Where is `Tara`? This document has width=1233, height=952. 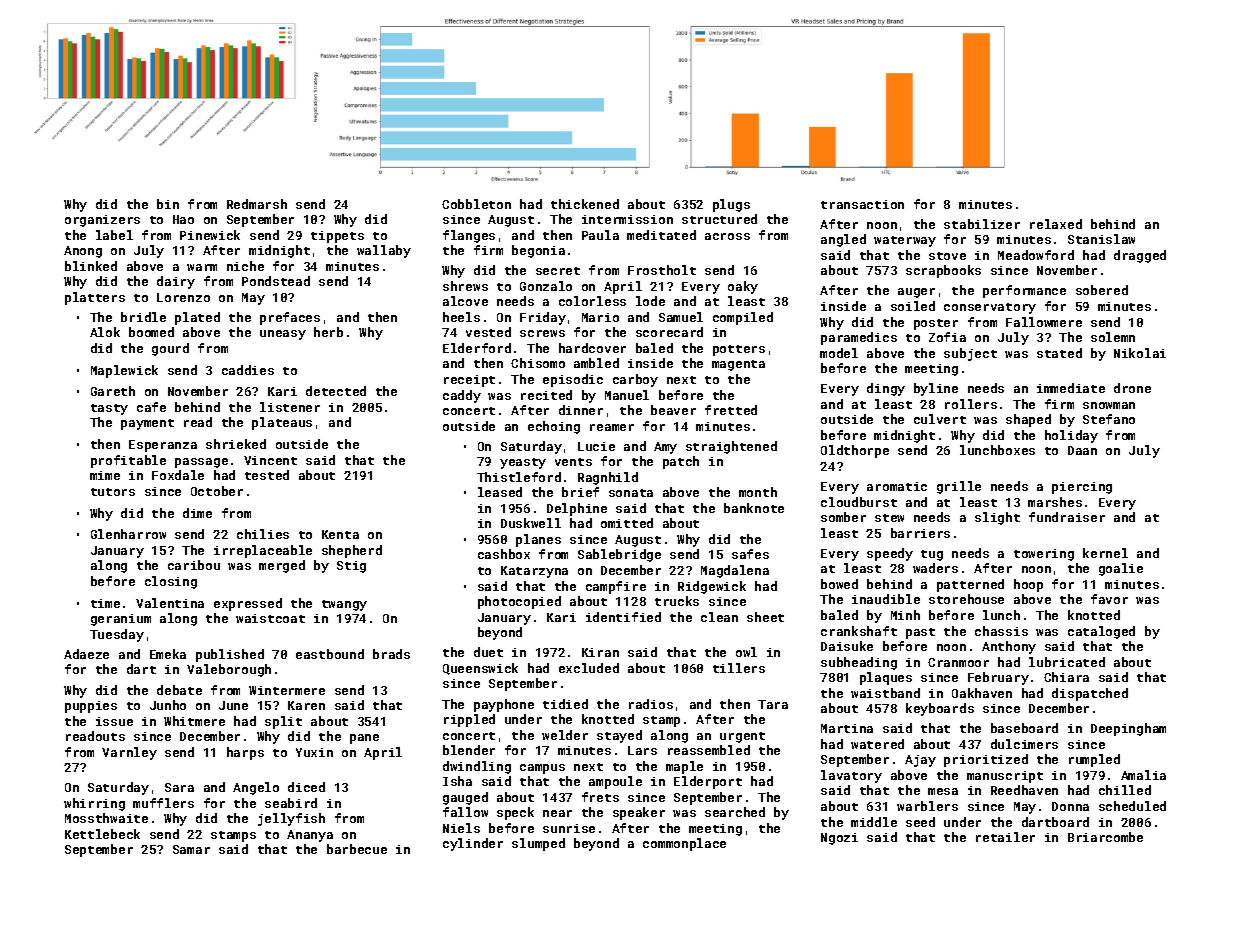 Tara is located at coordinates (773, 704).
